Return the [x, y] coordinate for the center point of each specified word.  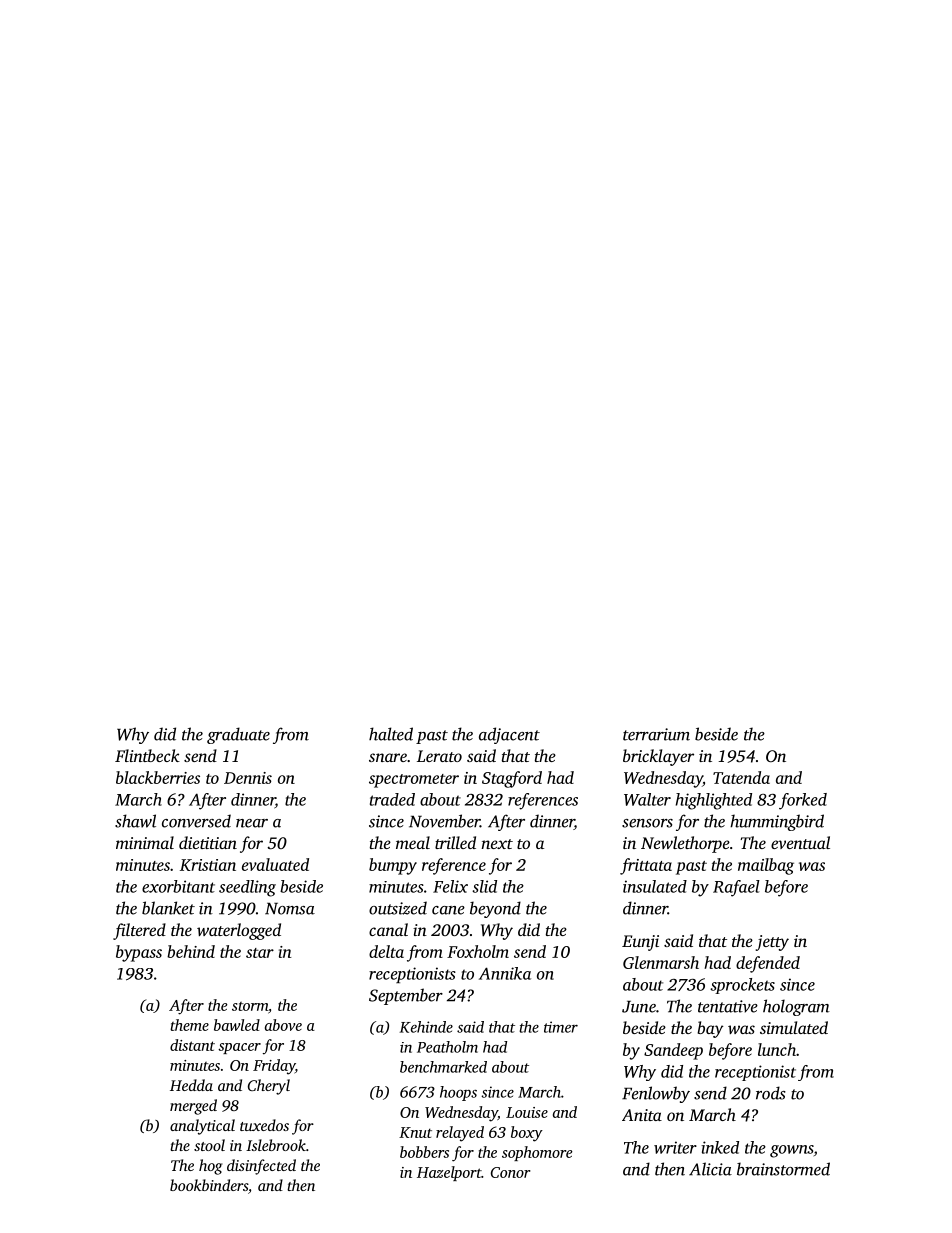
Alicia [710, 1169]
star [260, 953]
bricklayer [658, 757]
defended [768, 964]
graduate [238, 735]
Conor [511, 1172]
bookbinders [209, 1185]
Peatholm [447, 1047]
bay [710, 1029]
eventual [800, 842]
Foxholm [478, 951]
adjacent [509, 735]
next [497, 844]
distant [192, 1045]
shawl [135, 821]
